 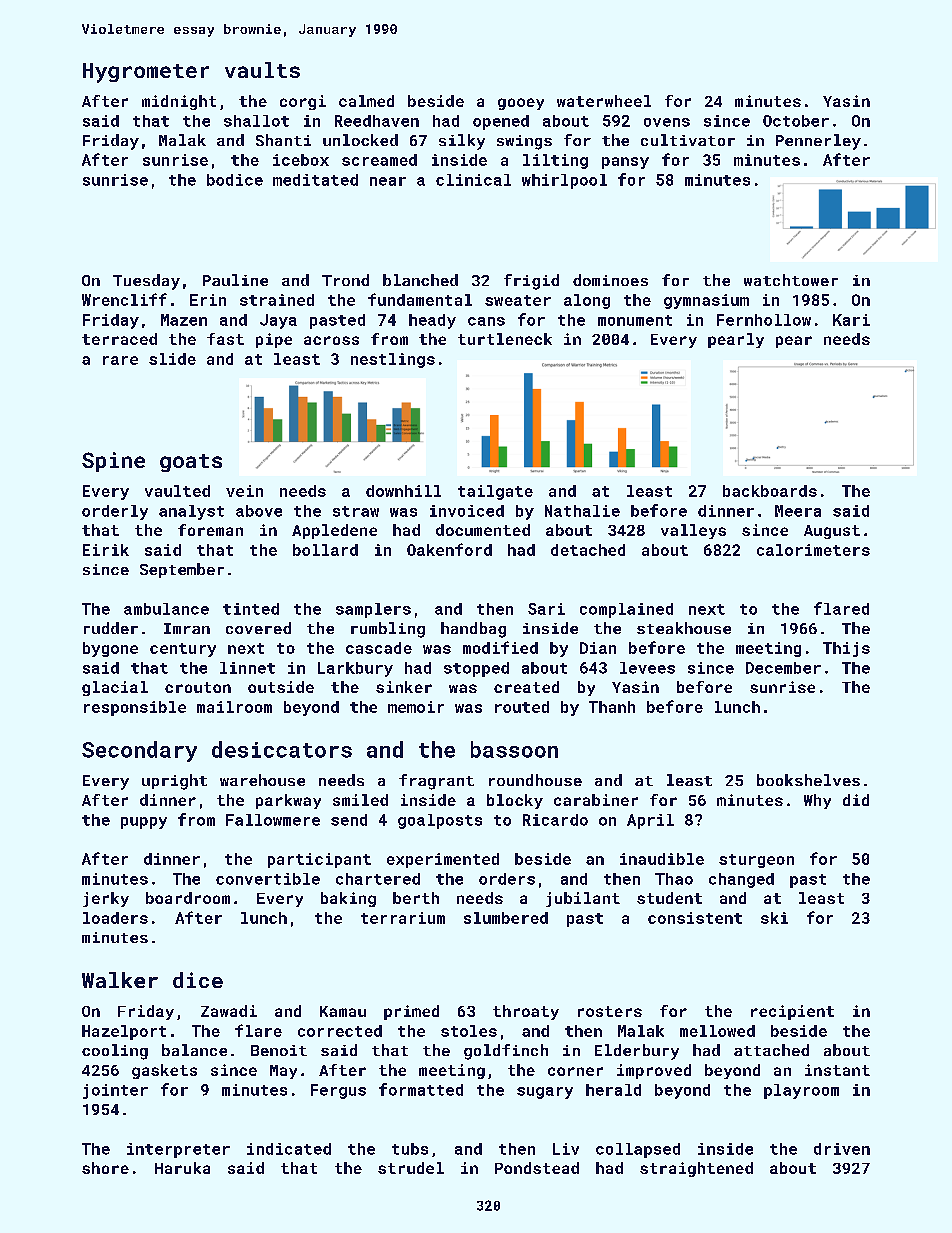 I want to click on loaders, so click(x=115, y=918).
